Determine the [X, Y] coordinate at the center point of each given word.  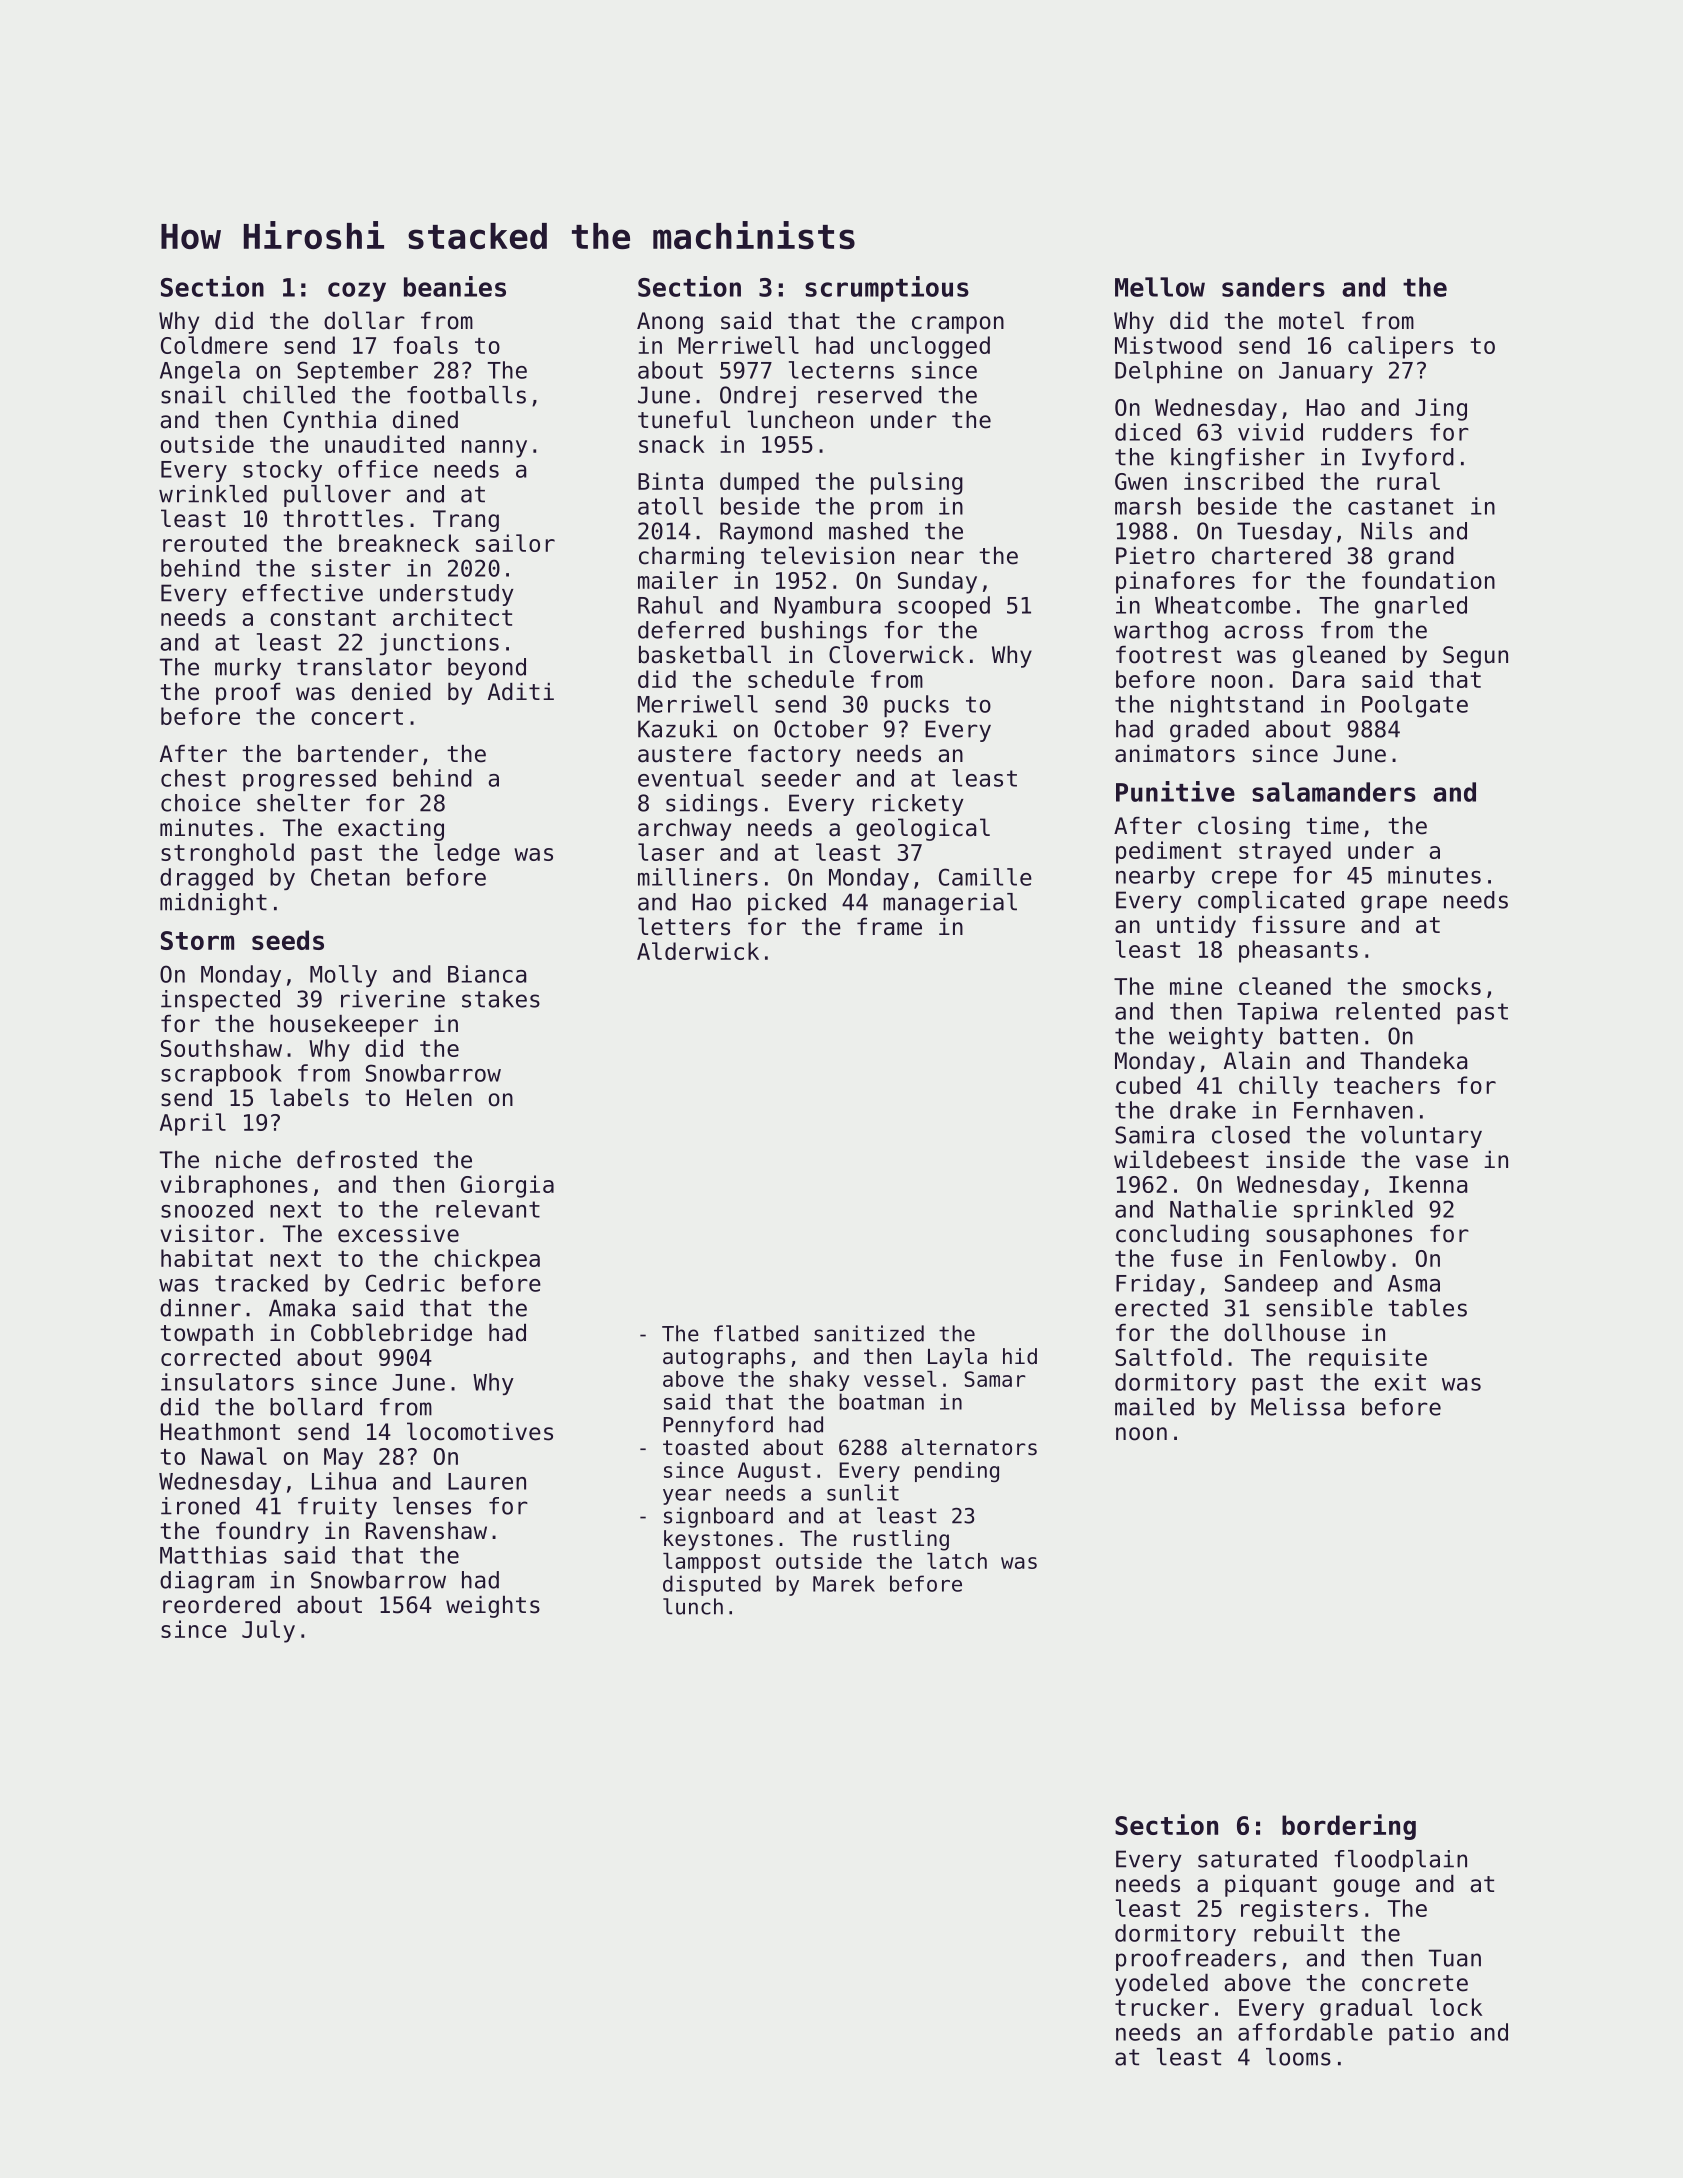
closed [1251, 1135]
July [268, 1631]
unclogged [930, 347]
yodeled [1161, 1984]
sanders [1273, 287]
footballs [466, 395]
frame [889, 927]
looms [1298, 2057]
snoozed [207, 1209]
